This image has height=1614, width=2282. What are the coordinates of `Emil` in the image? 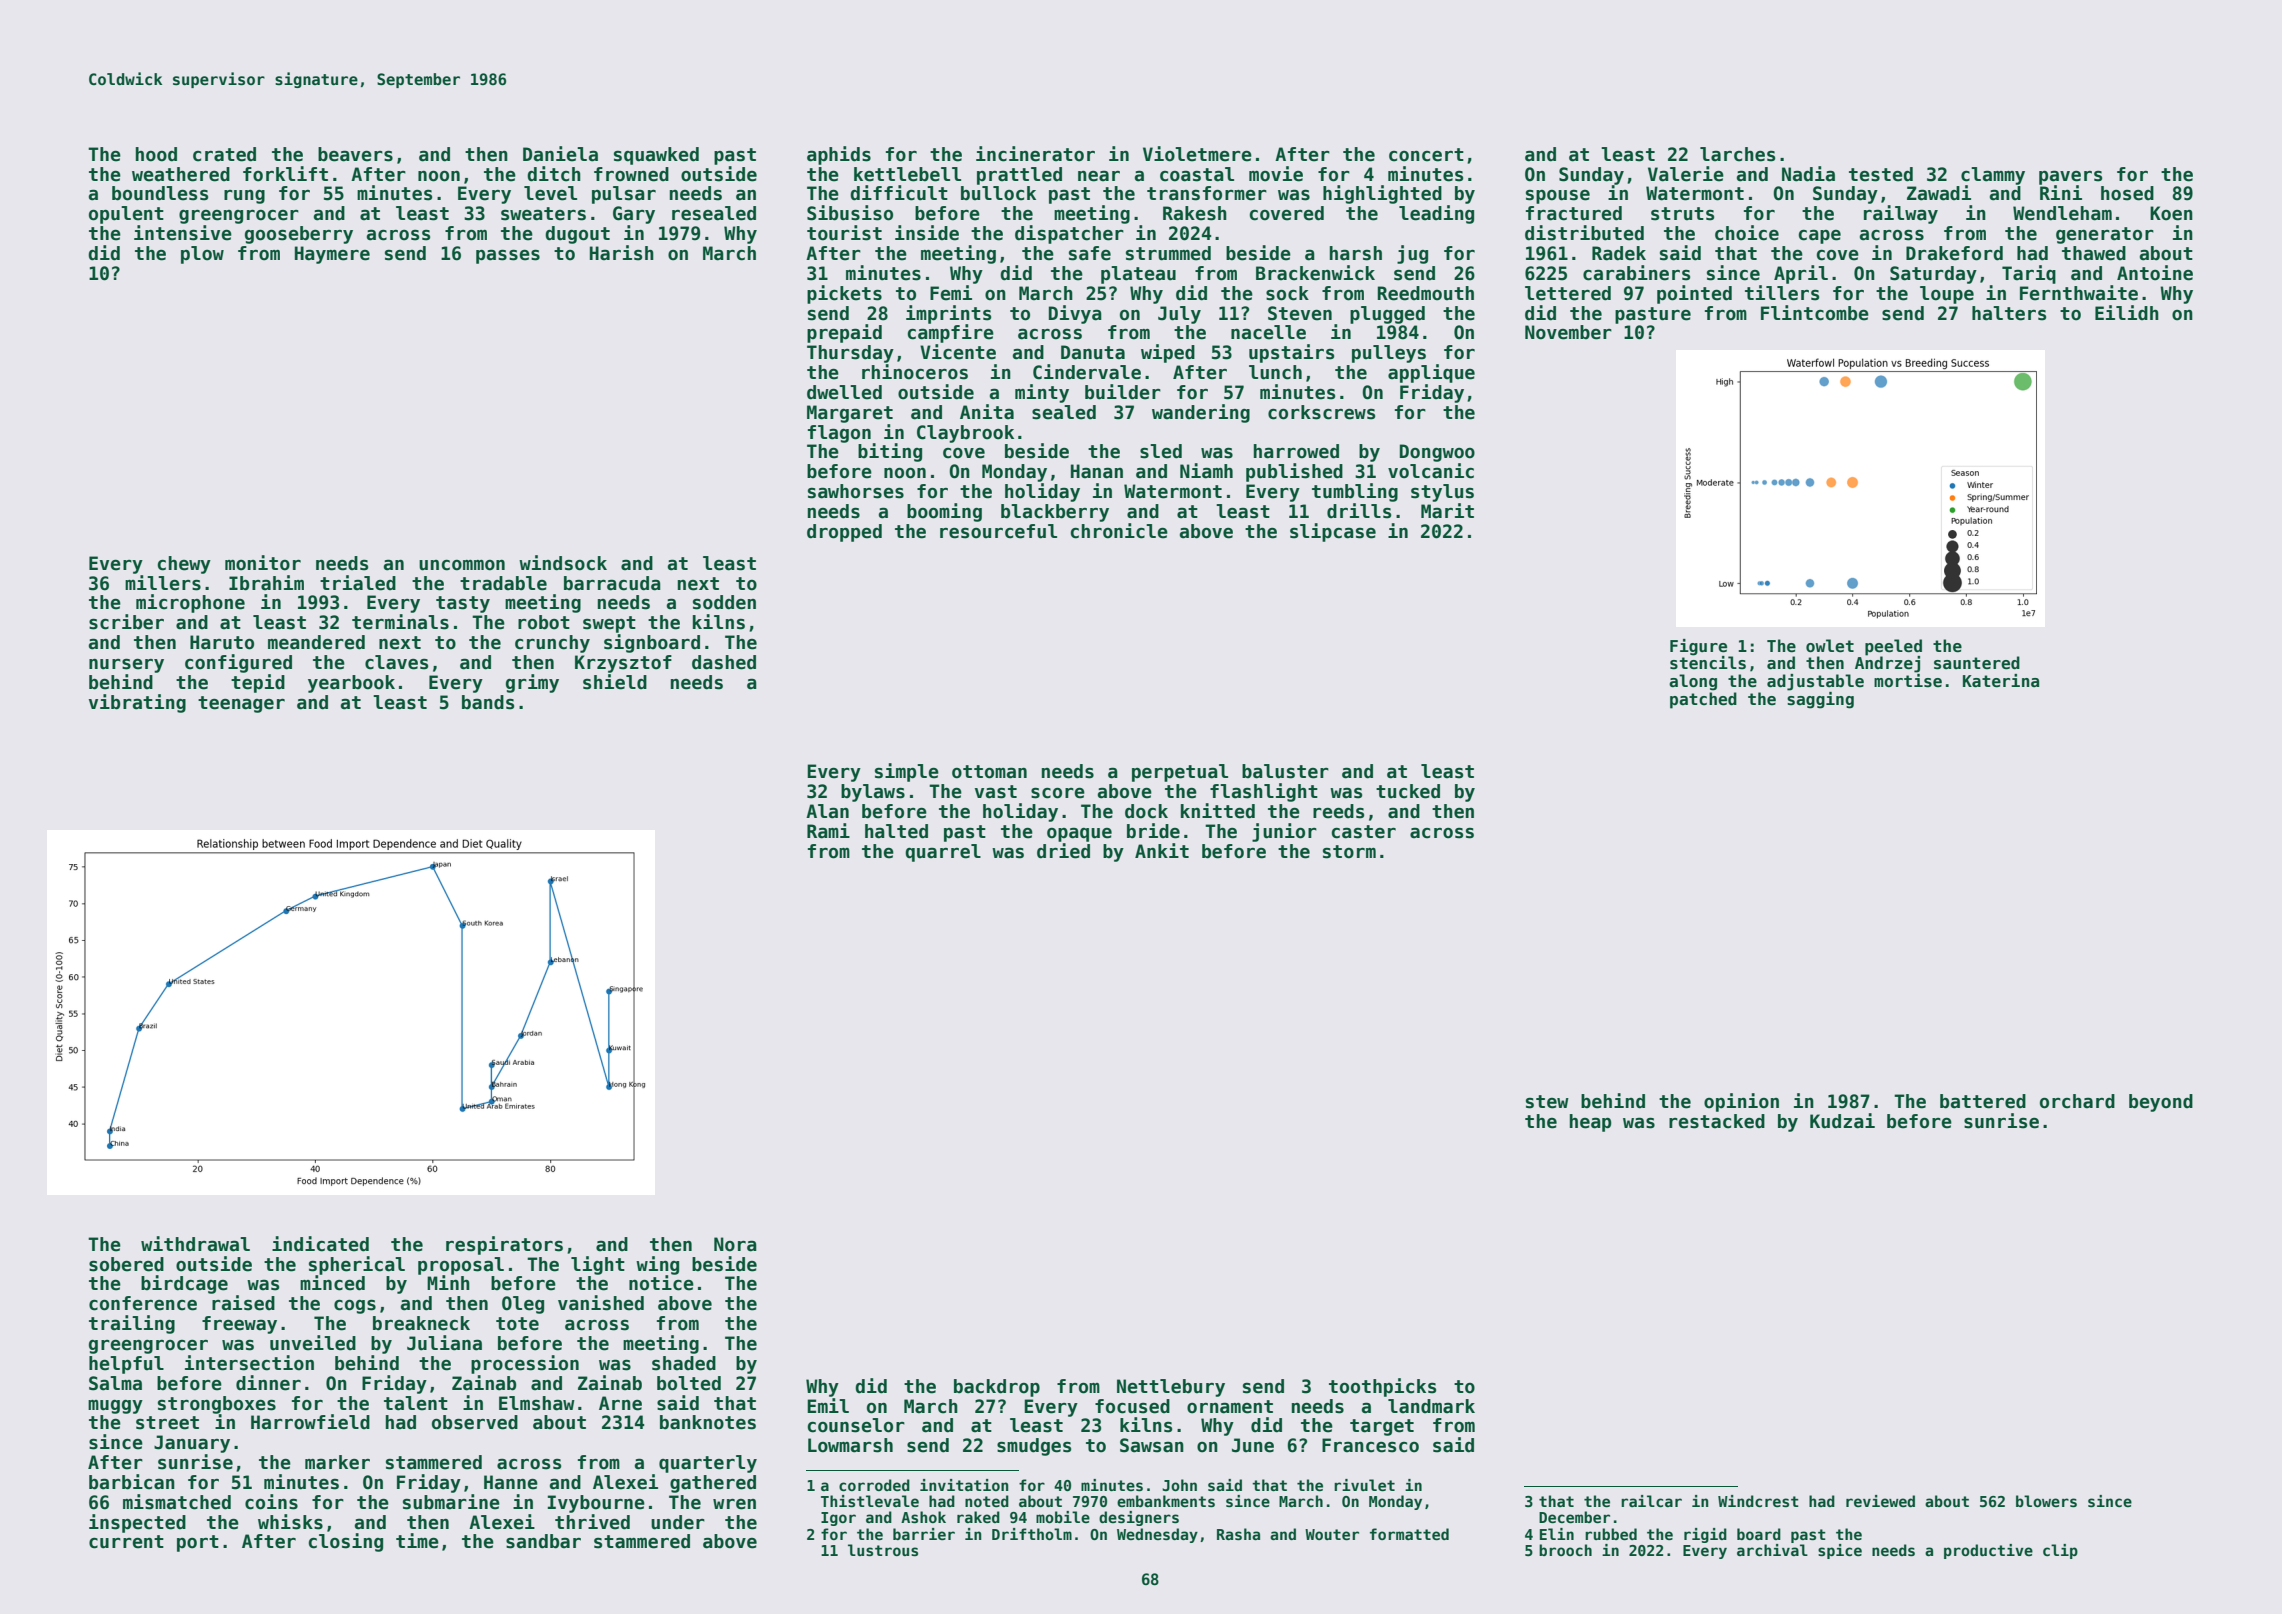 It's located at (828, 1405).
